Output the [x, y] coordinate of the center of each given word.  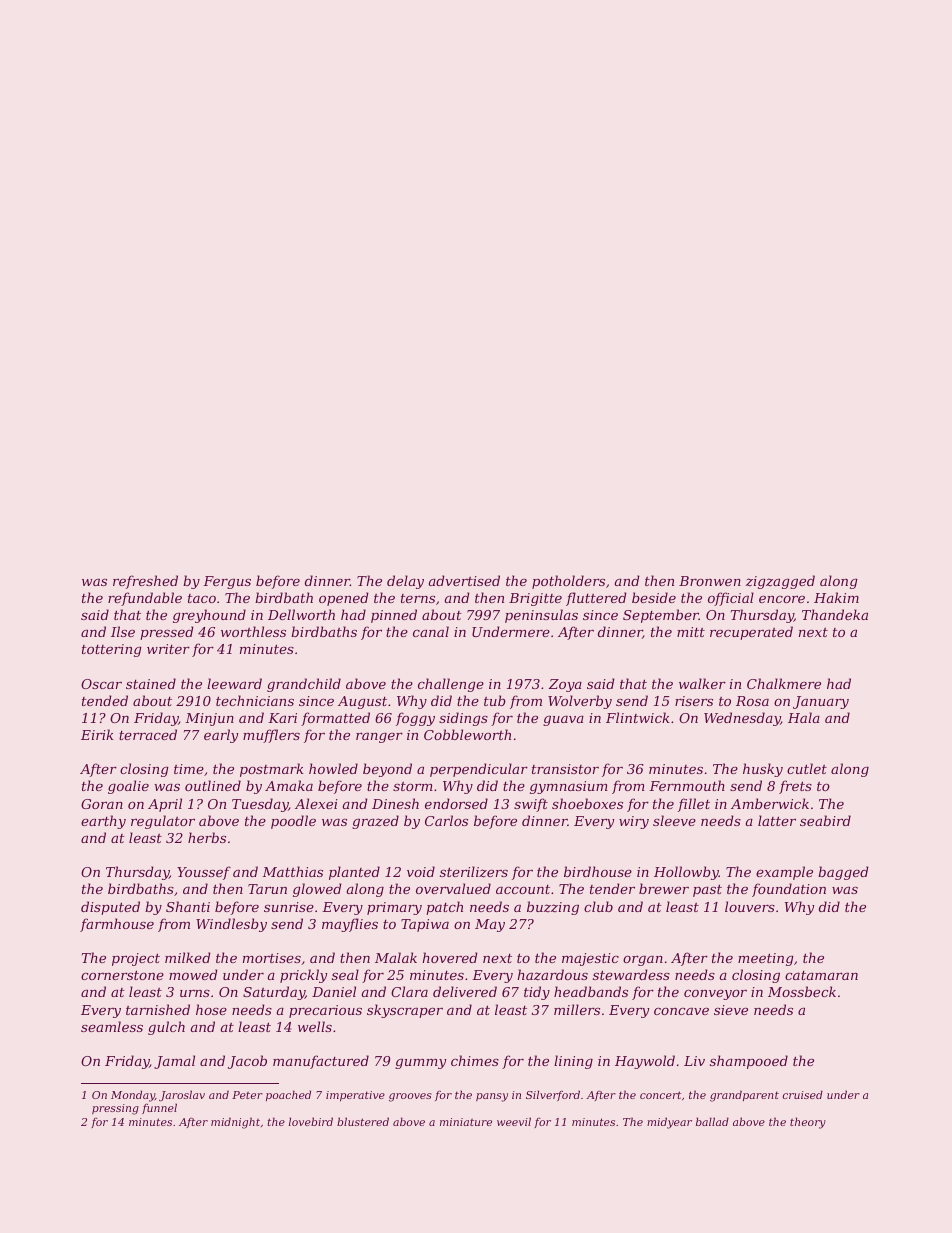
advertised [464, 580]
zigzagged [780, 582]
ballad [712, 1121]
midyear [669, 1123]
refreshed [145, 582]
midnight [235, 1123]
